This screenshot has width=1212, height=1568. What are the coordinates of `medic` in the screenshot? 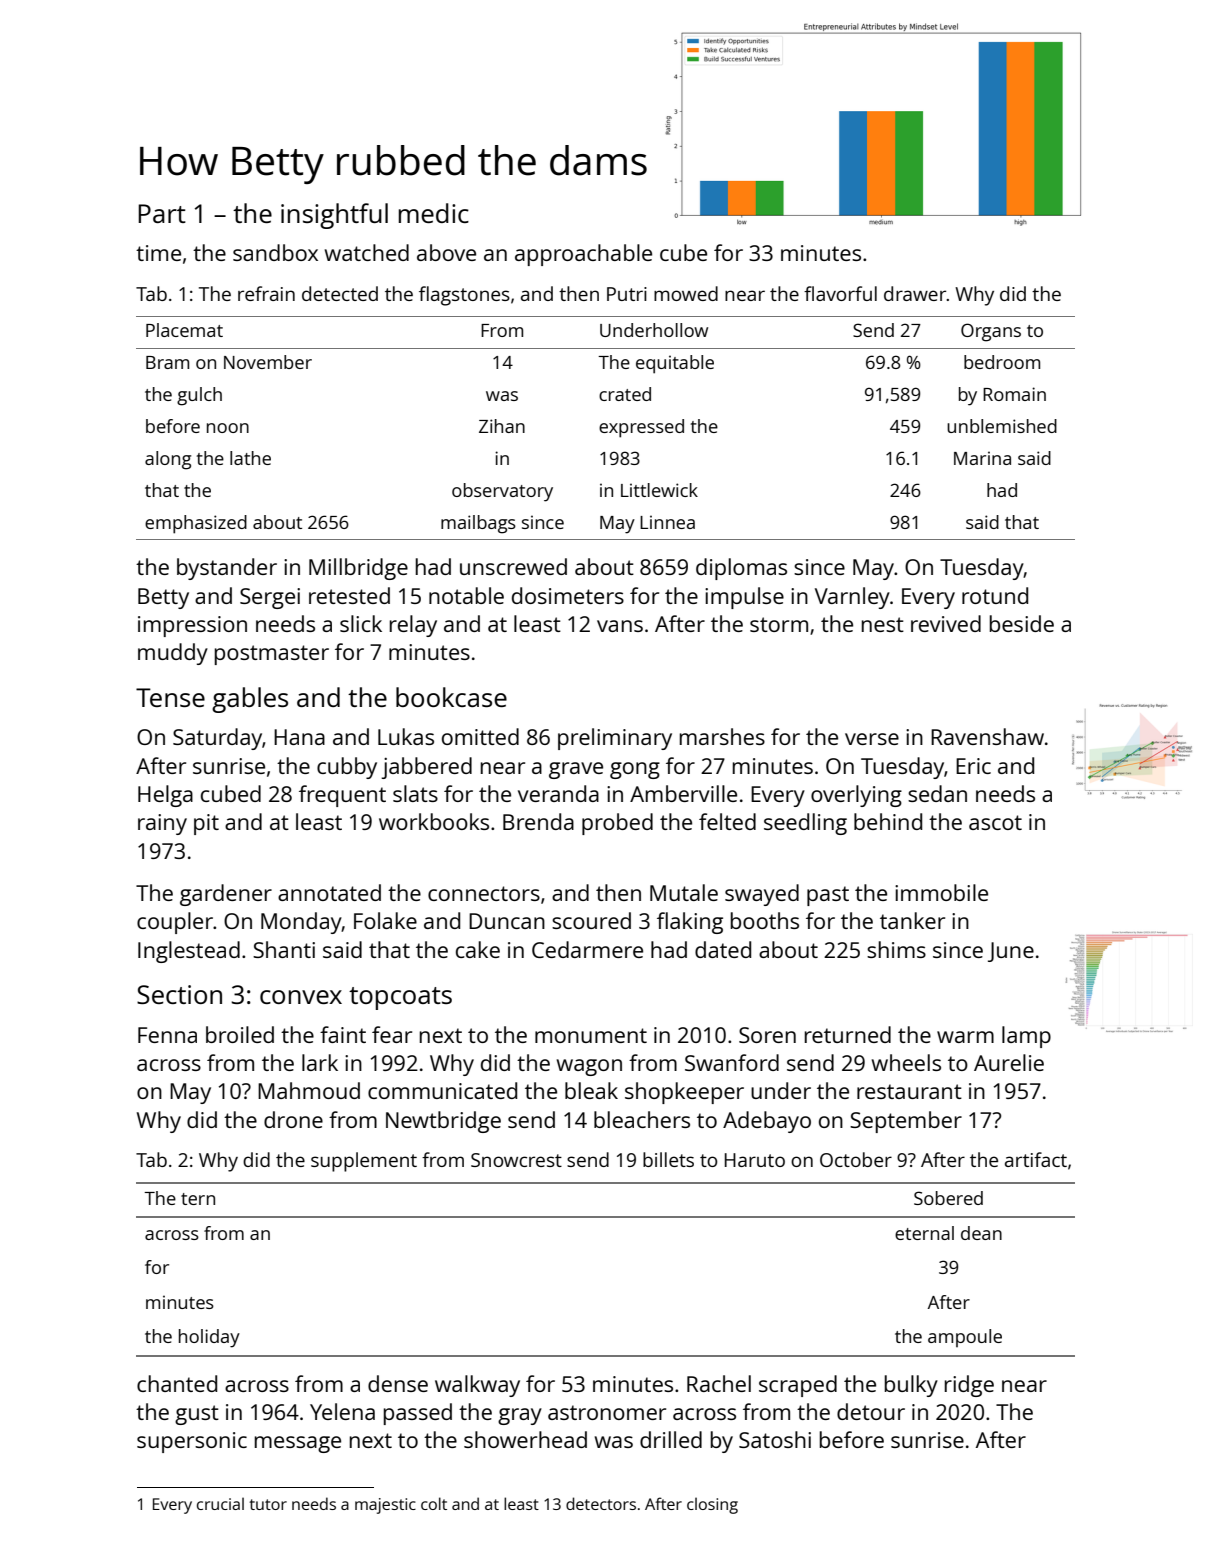 It's located at (434, 213).
